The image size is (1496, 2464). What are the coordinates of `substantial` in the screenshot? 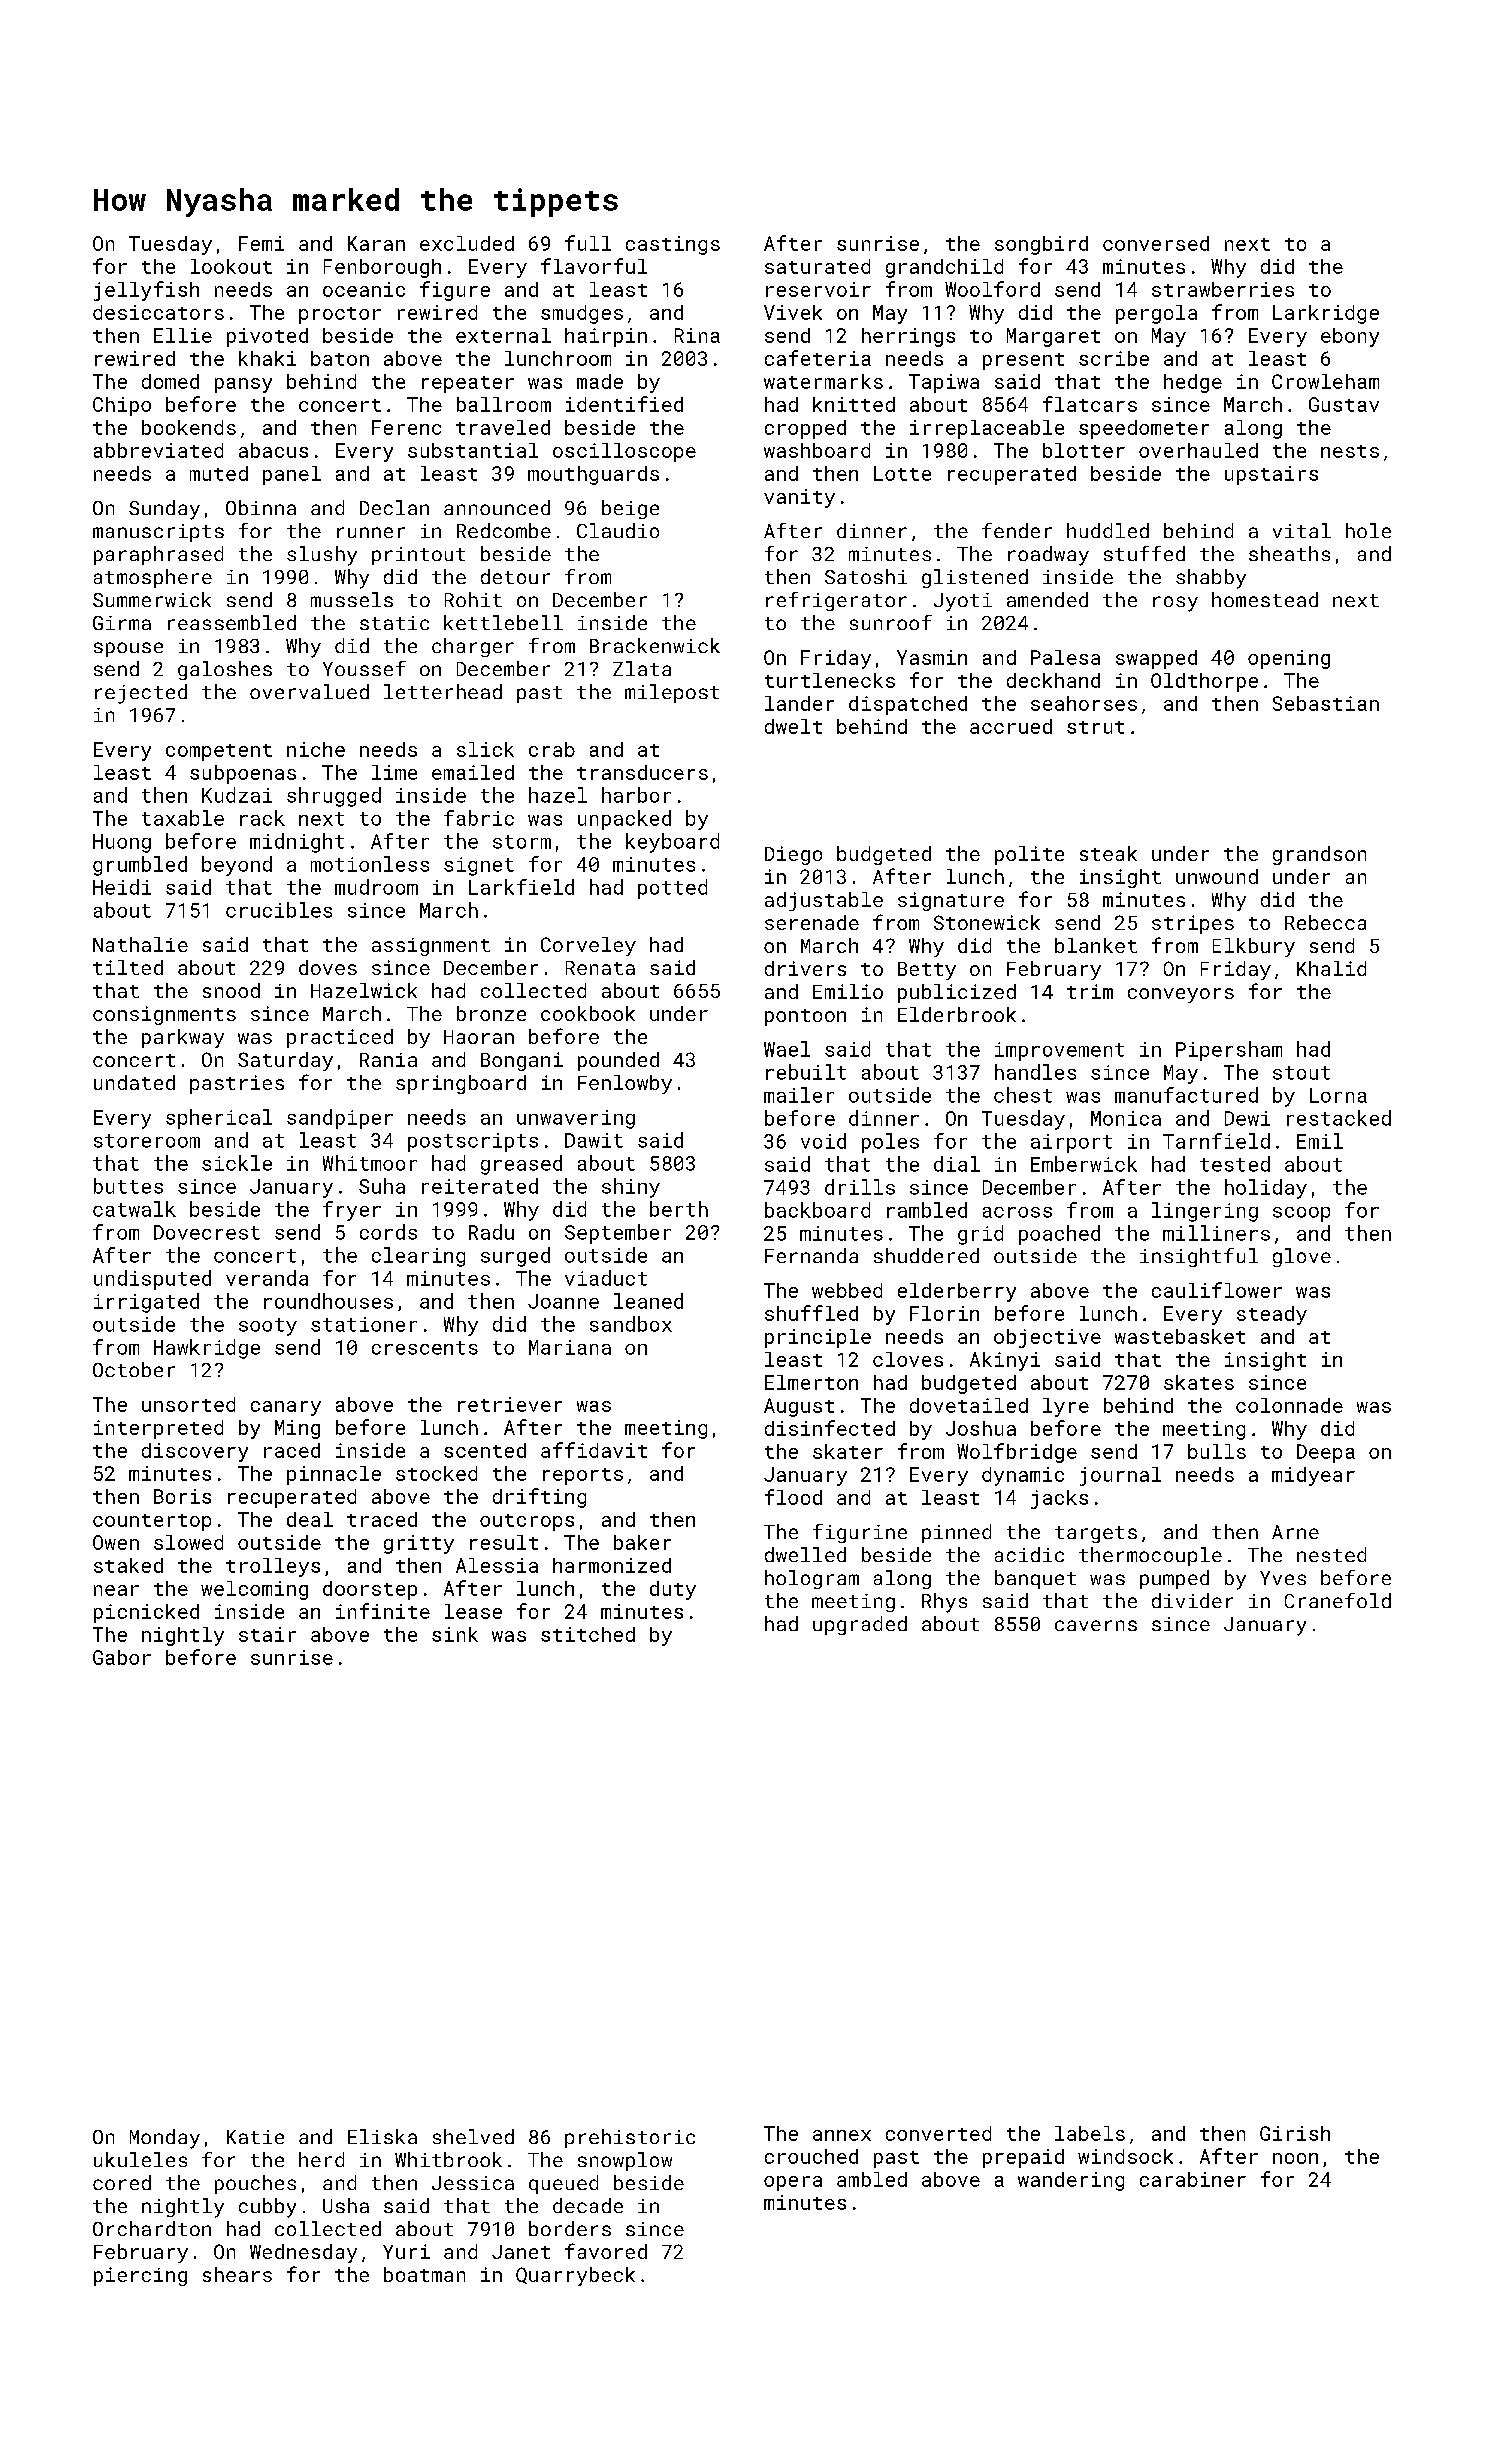 It's located at (473, 450).
